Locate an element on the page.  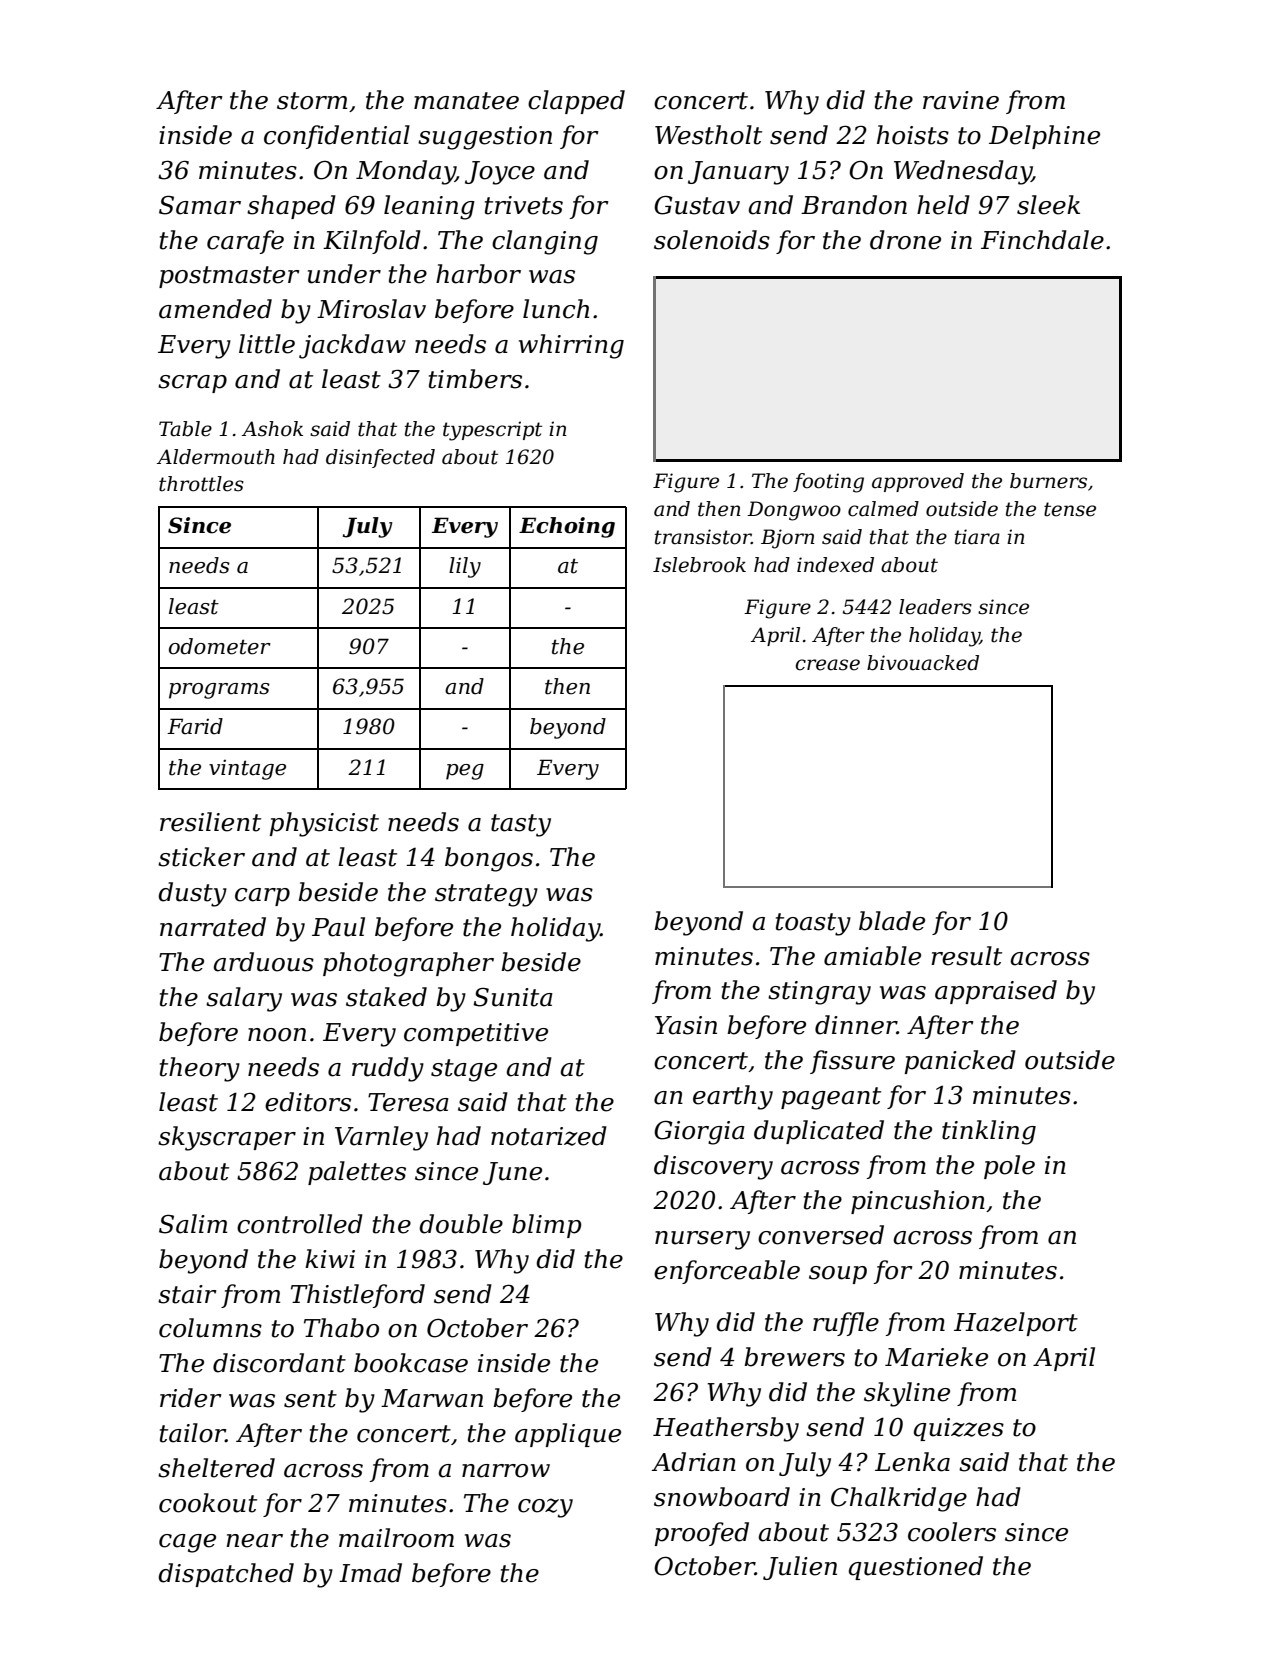
Salim is located at coordinates (193, 1224).
